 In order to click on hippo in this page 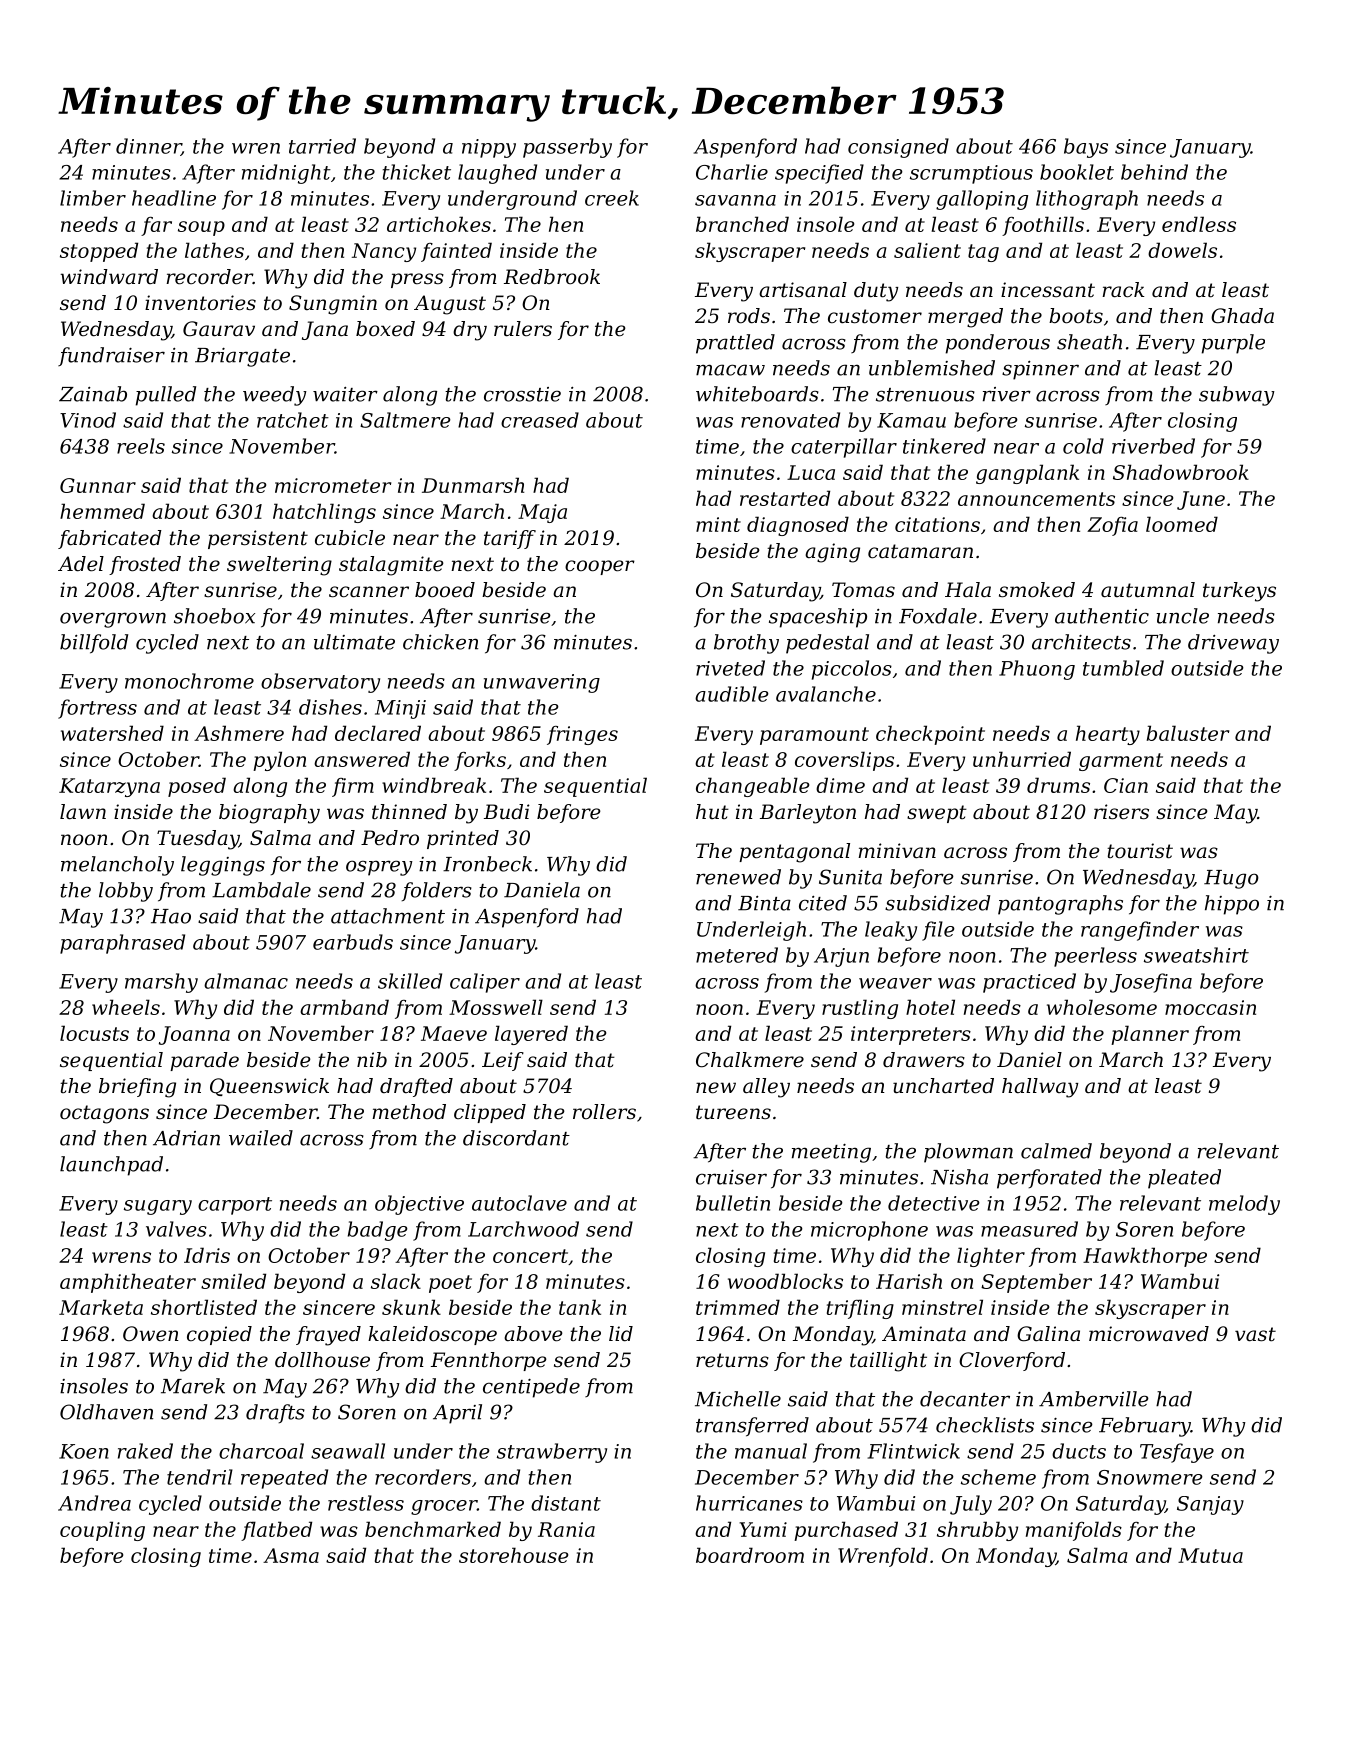, I will do `click(1232, 905)`.
